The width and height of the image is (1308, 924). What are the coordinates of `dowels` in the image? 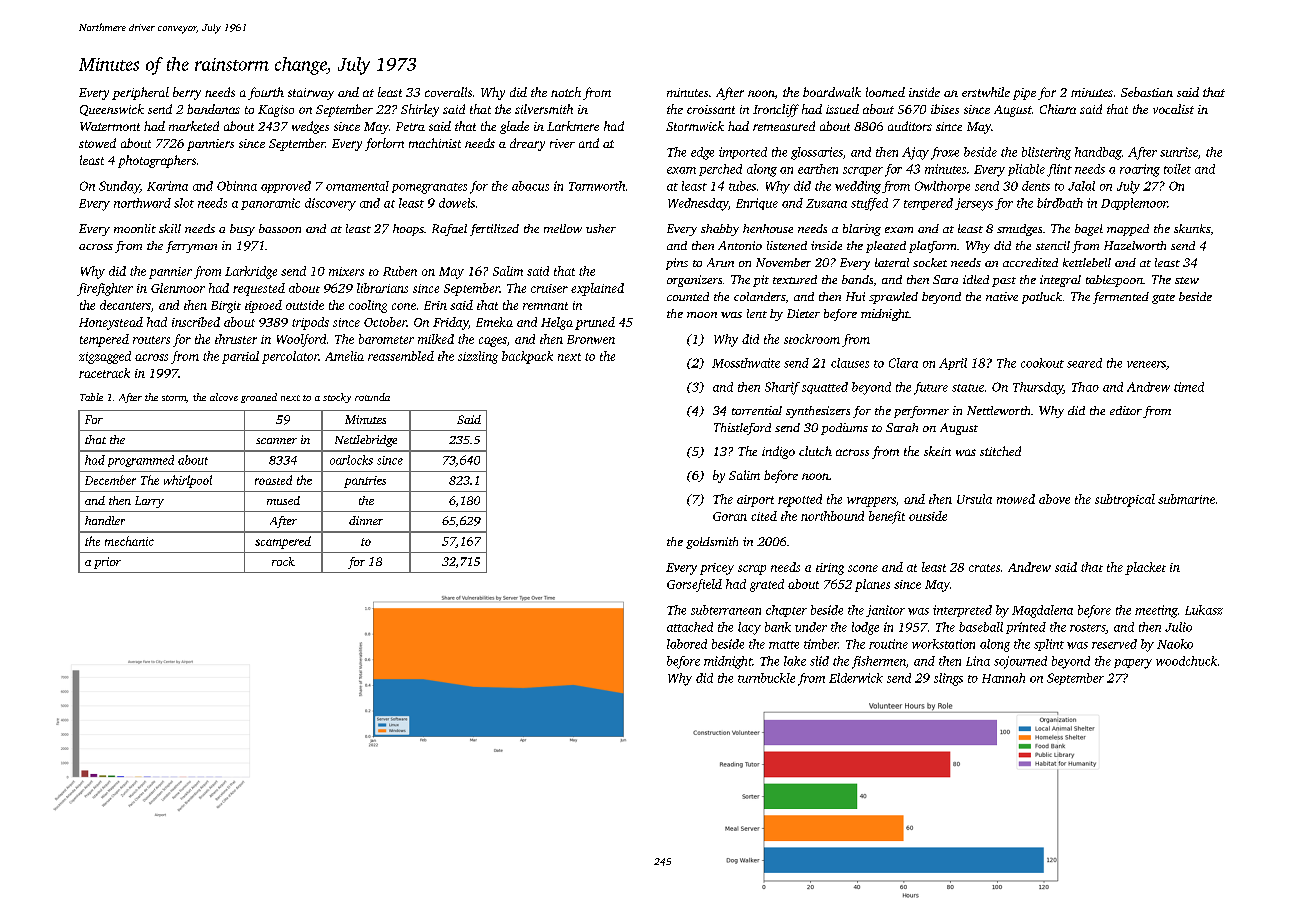 It's located at (457, 203).
